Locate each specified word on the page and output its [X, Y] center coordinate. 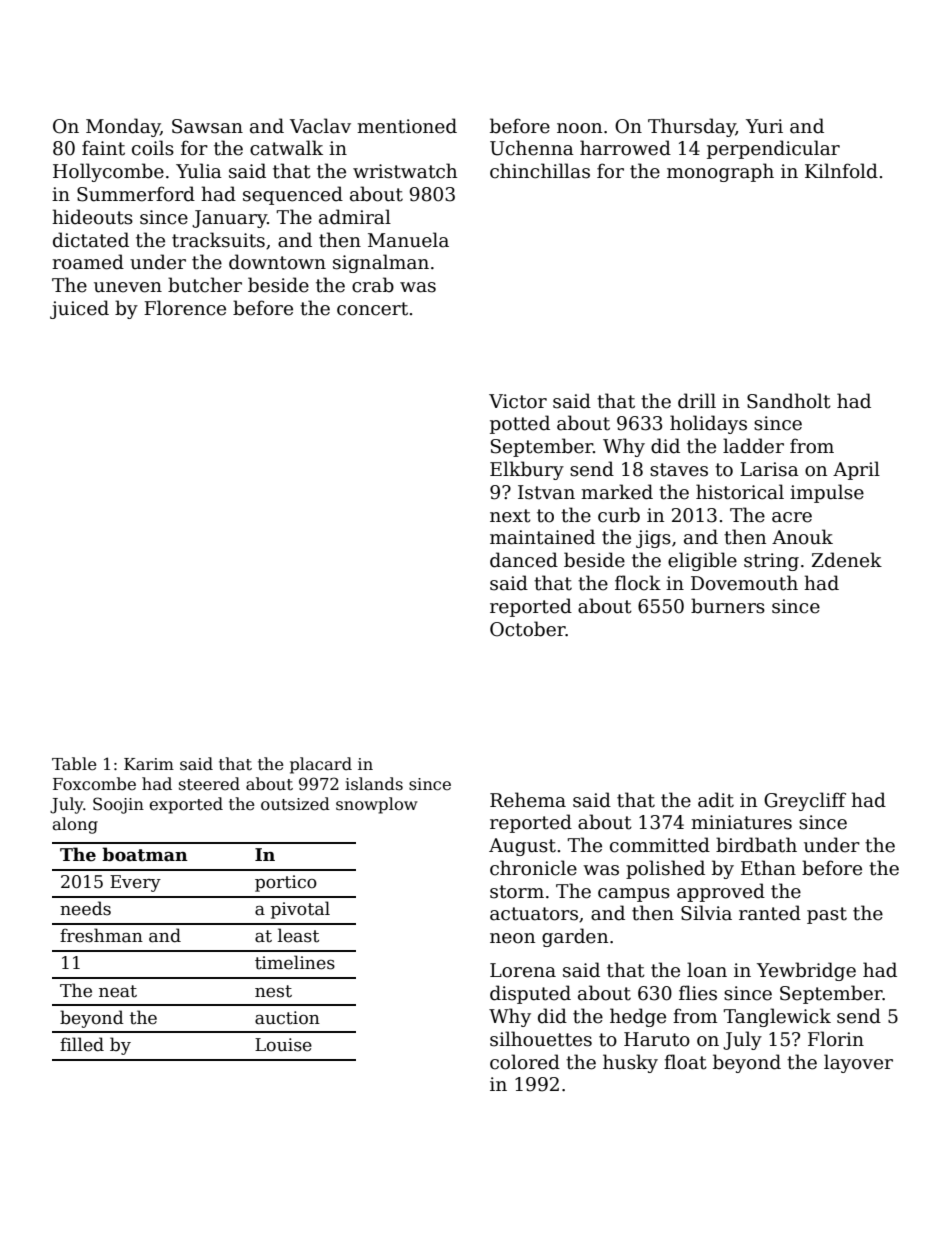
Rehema [528, 800]
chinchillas [540, 171]
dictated [91, 240]
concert [372, 309]
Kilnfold [841, 171]
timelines [295, 962]
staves [679, 470]
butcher [205, 285]
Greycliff [805, 801]
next [510, 516]
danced [524, 560]
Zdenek [847, 560]
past [827, 915]
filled [82, 1044]
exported [186, 805]
